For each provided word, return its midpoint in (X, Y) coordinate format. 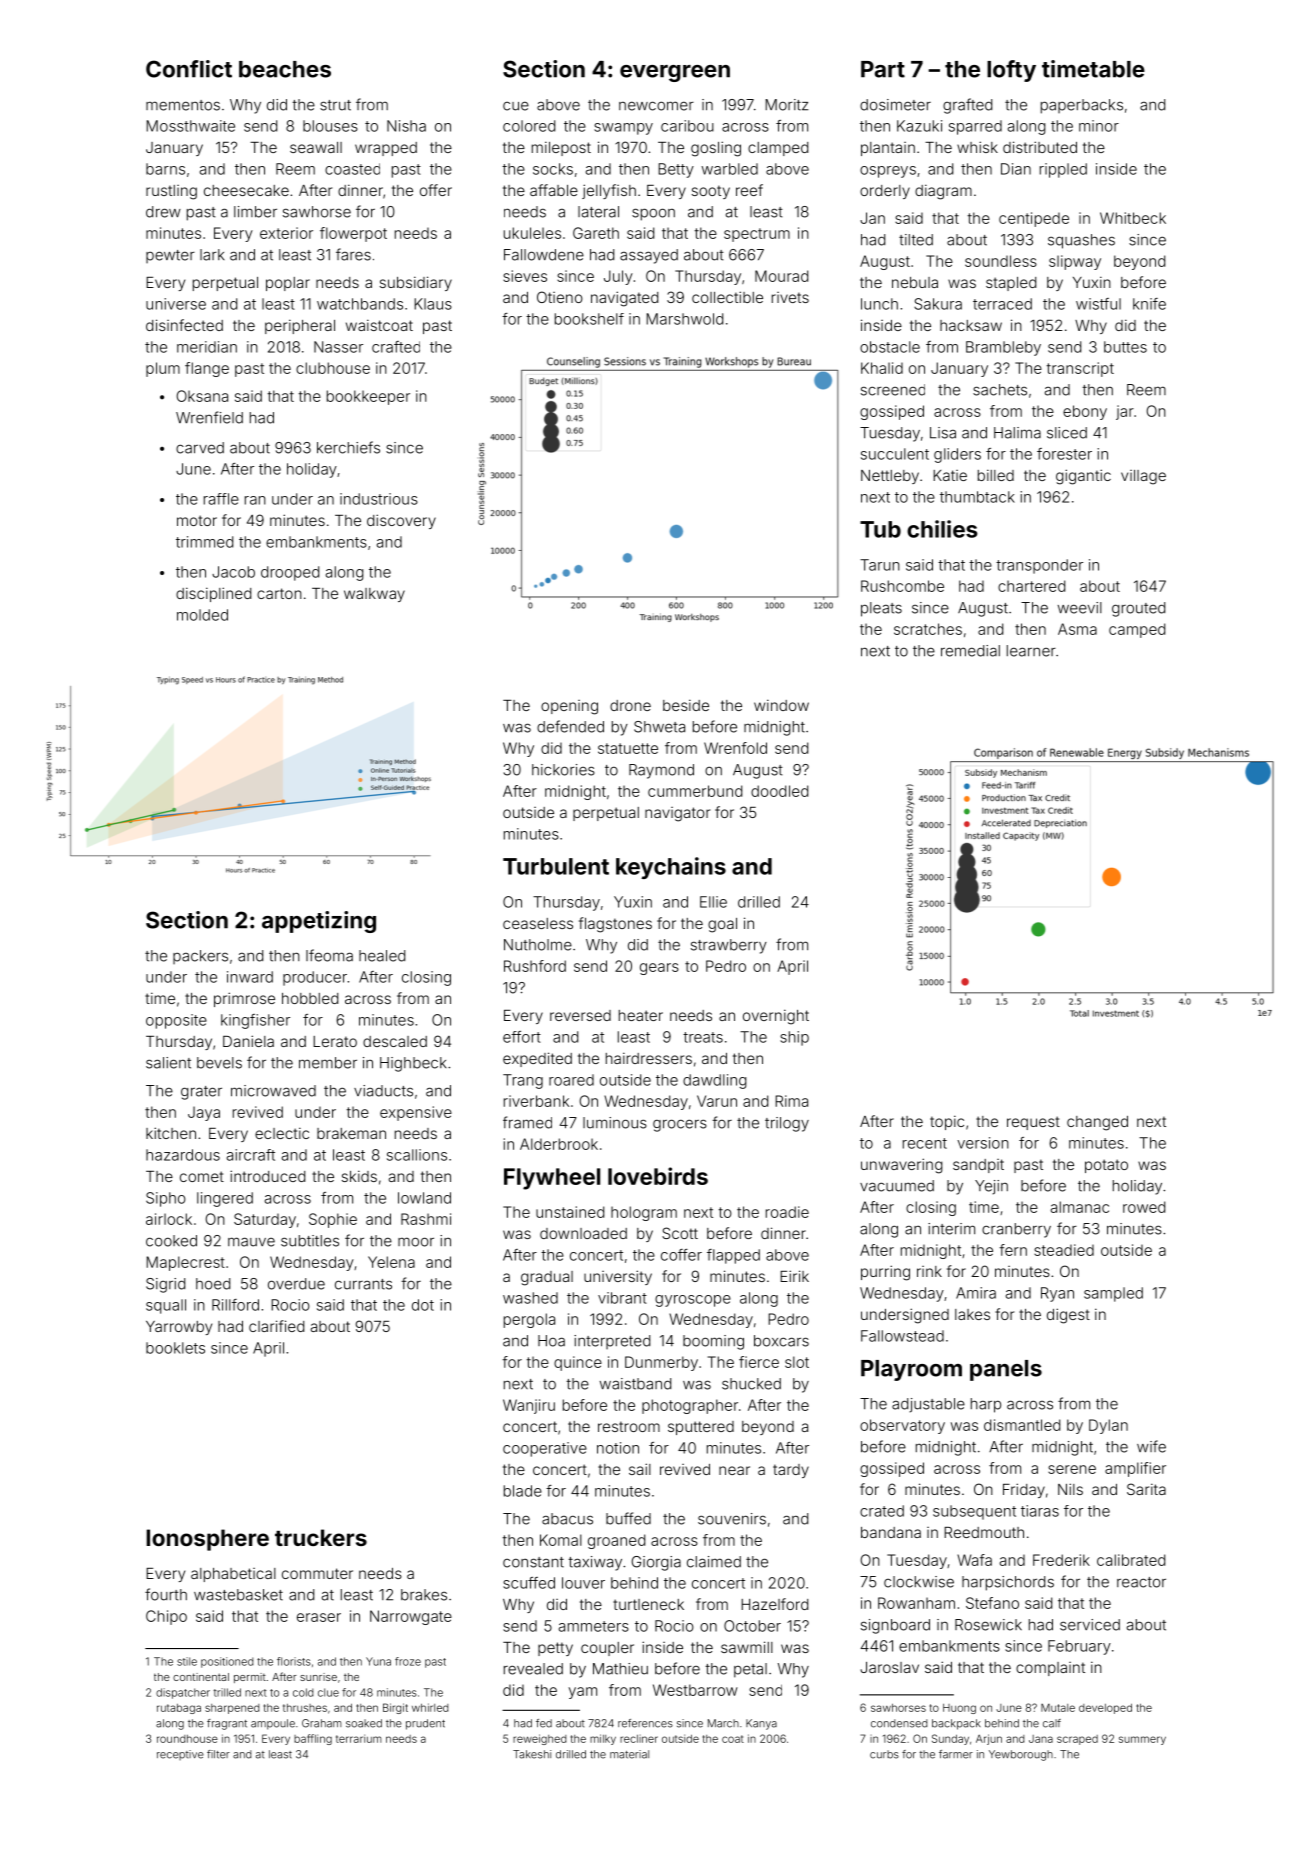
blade (523, 1491)
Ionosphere (207, 1540)
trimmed (204, 542)
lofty (1011, 71)
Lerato (335, 1041)
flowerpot (353, 234)
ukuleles (532, 233)
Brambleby (1003, 348)
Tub (880, 529)
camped (1137, 630)
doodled (779, 791)
